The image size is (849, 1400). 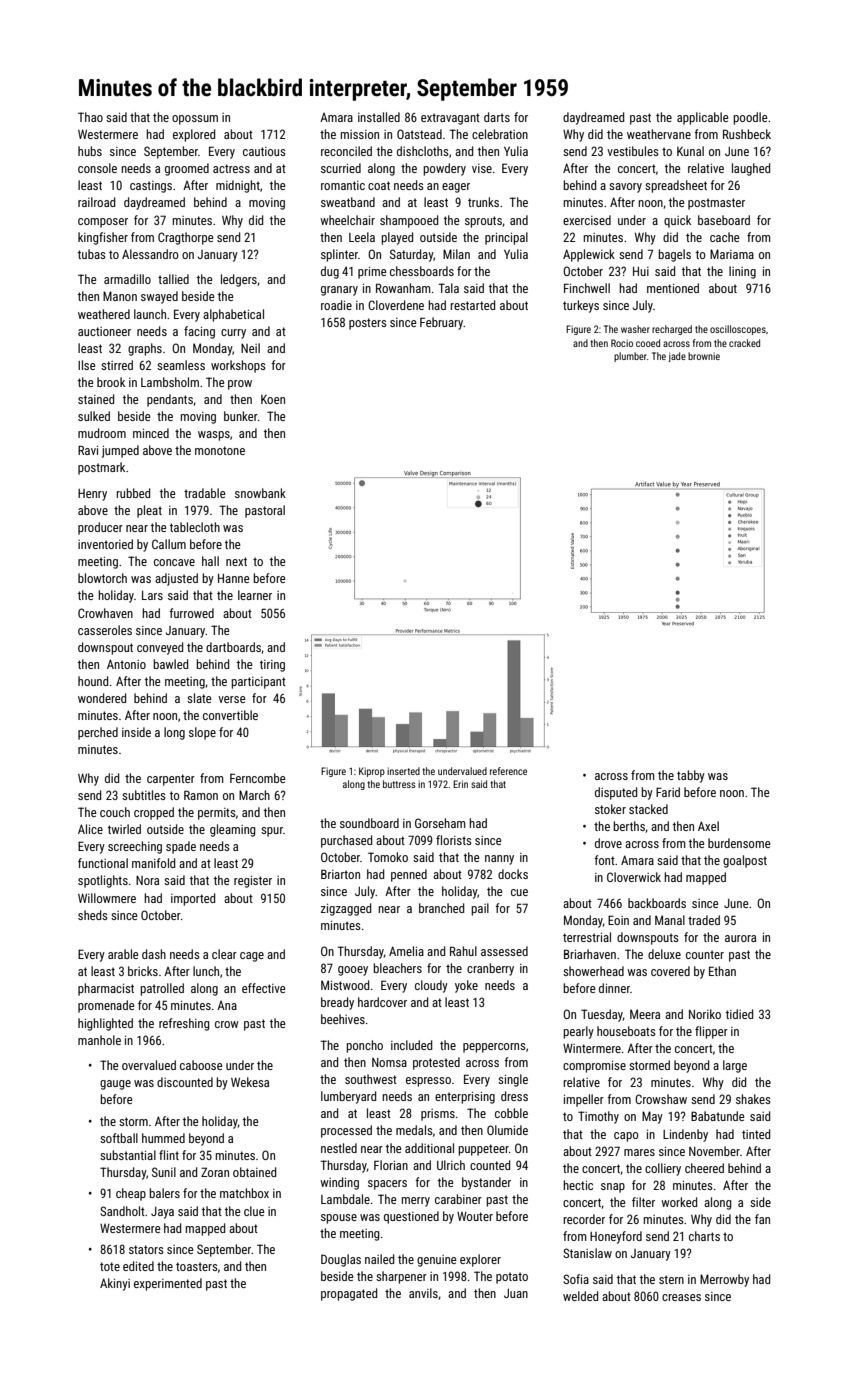 I want to click on aurora, so click(x=740, y=938).
